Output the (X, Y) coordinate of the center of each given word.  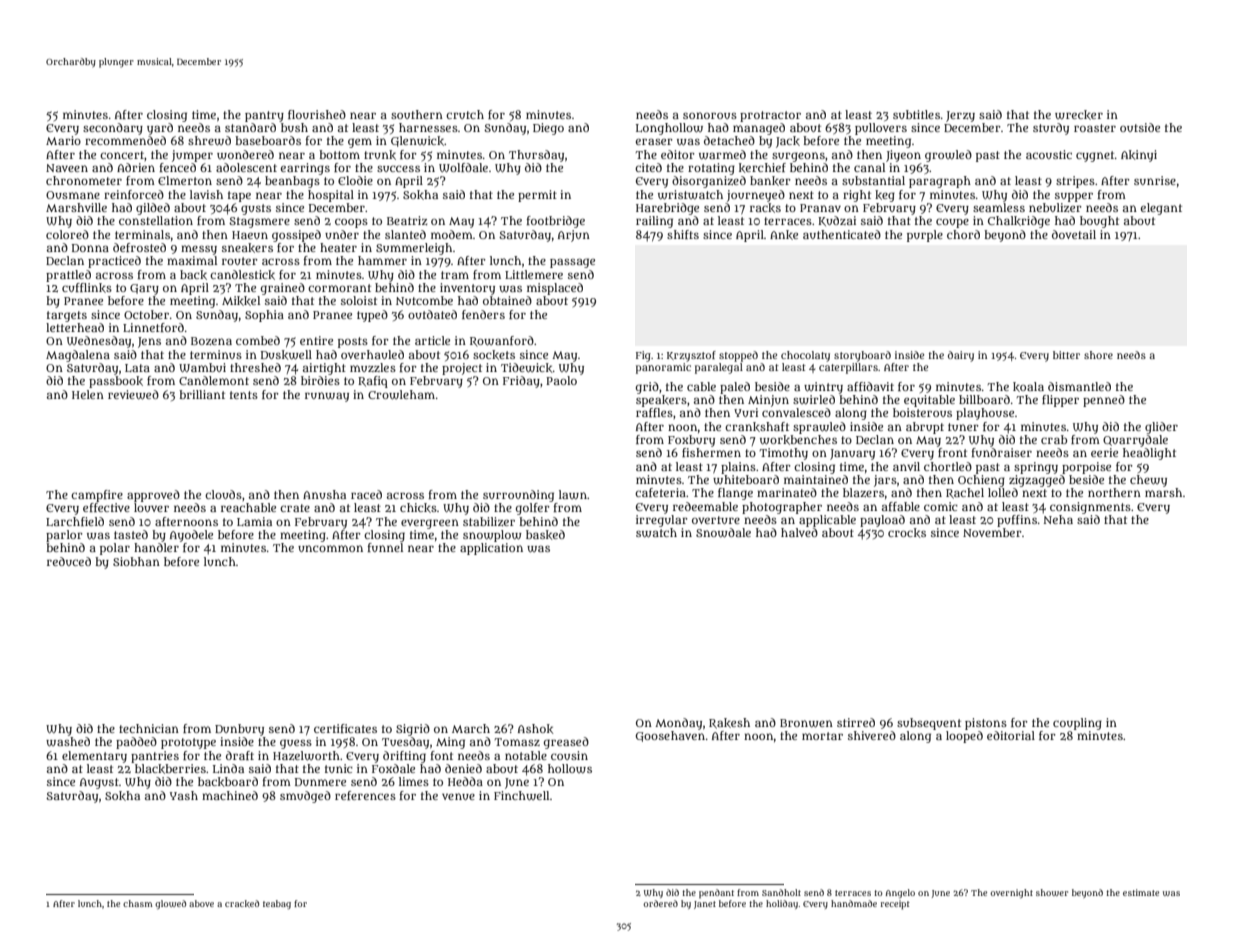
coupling (1077, 724)
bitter (1066, 355)
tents (244, 395)
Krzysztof (691, 356)
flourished (317, 114)
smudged (305, 797)
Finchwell (522, 796)
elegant (1161, 209)
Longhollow (669, 129)
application (491, 549)
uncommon (330, 548)
